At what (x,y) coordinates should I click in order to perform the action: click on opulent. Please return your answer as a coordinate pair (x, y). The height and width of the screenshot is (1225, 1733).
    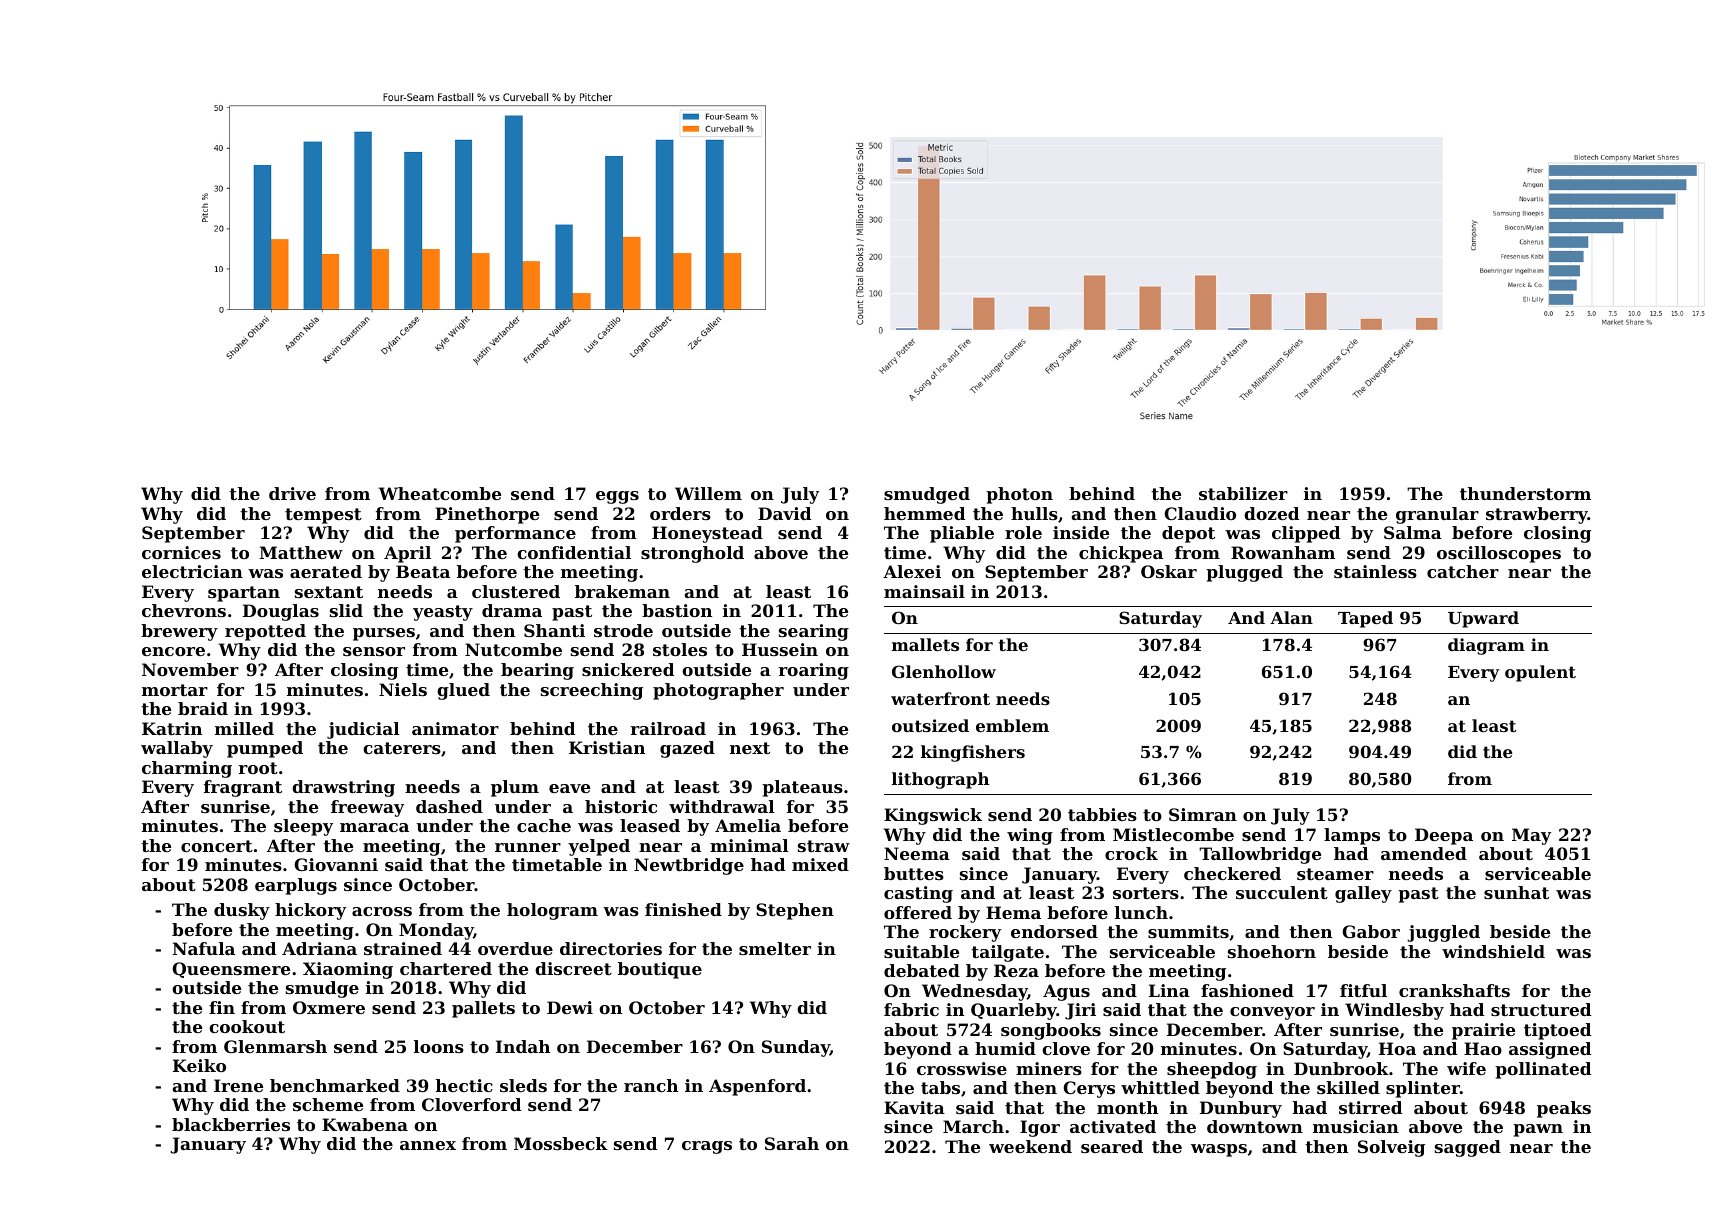
    Looking at the image, I should click on (1540, 673).
